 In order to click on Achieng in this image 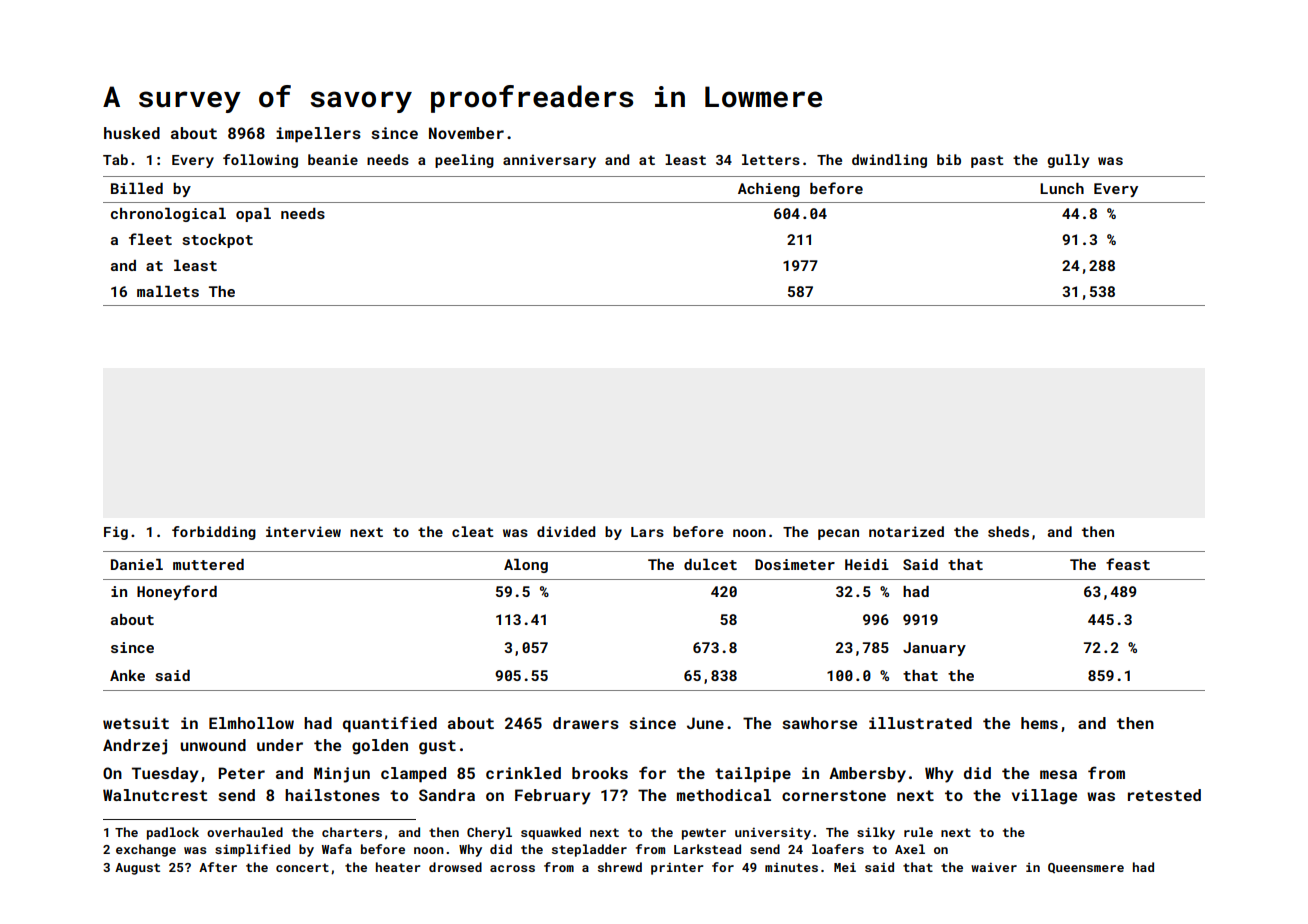, I will do `click(769, 190)`.
